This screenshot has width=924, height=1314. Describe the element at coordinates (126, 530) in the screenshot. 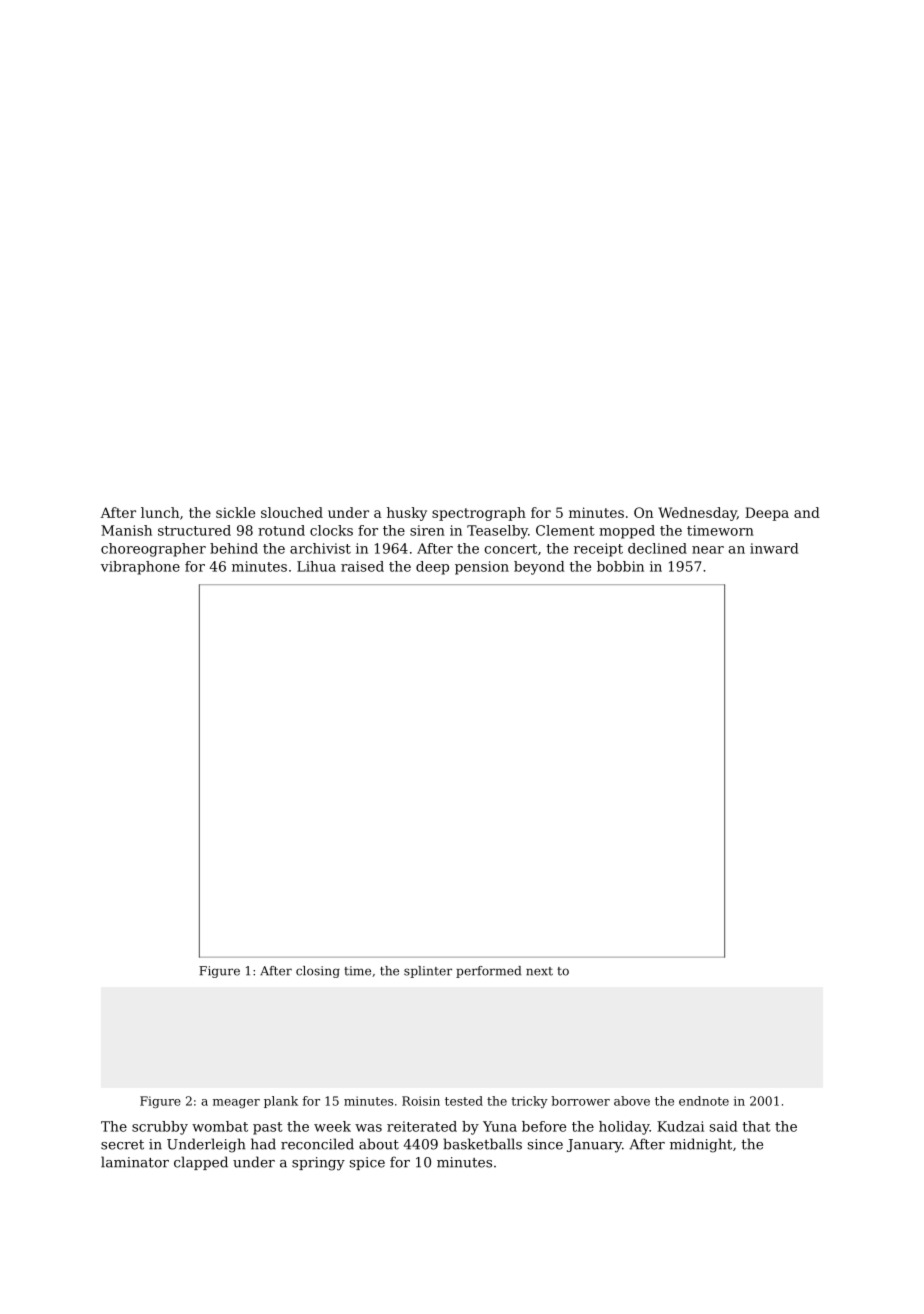

I see `Manish` at that location.
